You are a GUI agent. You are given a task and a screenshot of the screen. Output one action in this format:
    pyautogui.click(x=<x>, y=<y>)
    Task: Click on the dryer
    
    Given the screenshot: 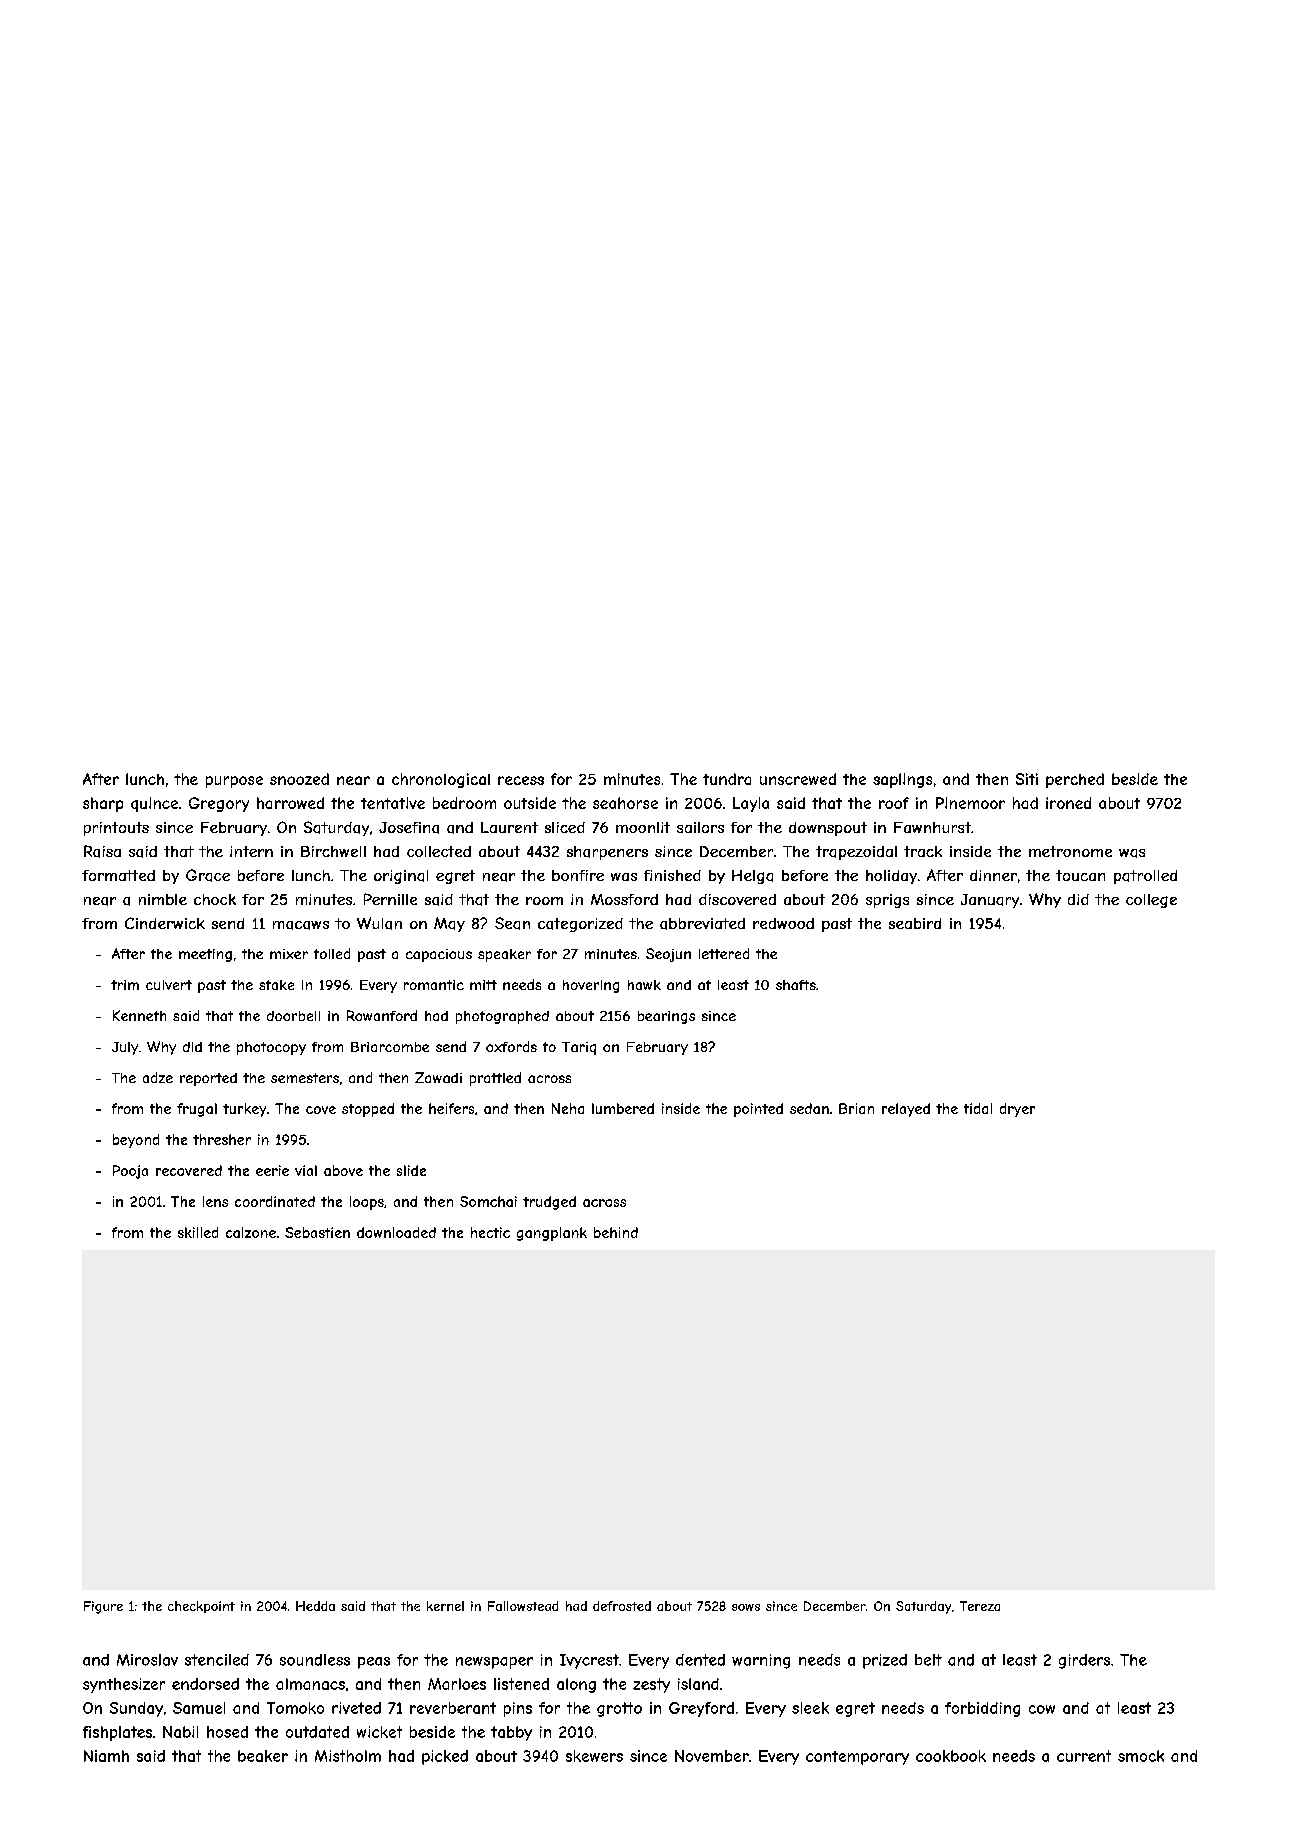 What is the action you would take?
    pyautogui.click(x=1017, y=1110)
